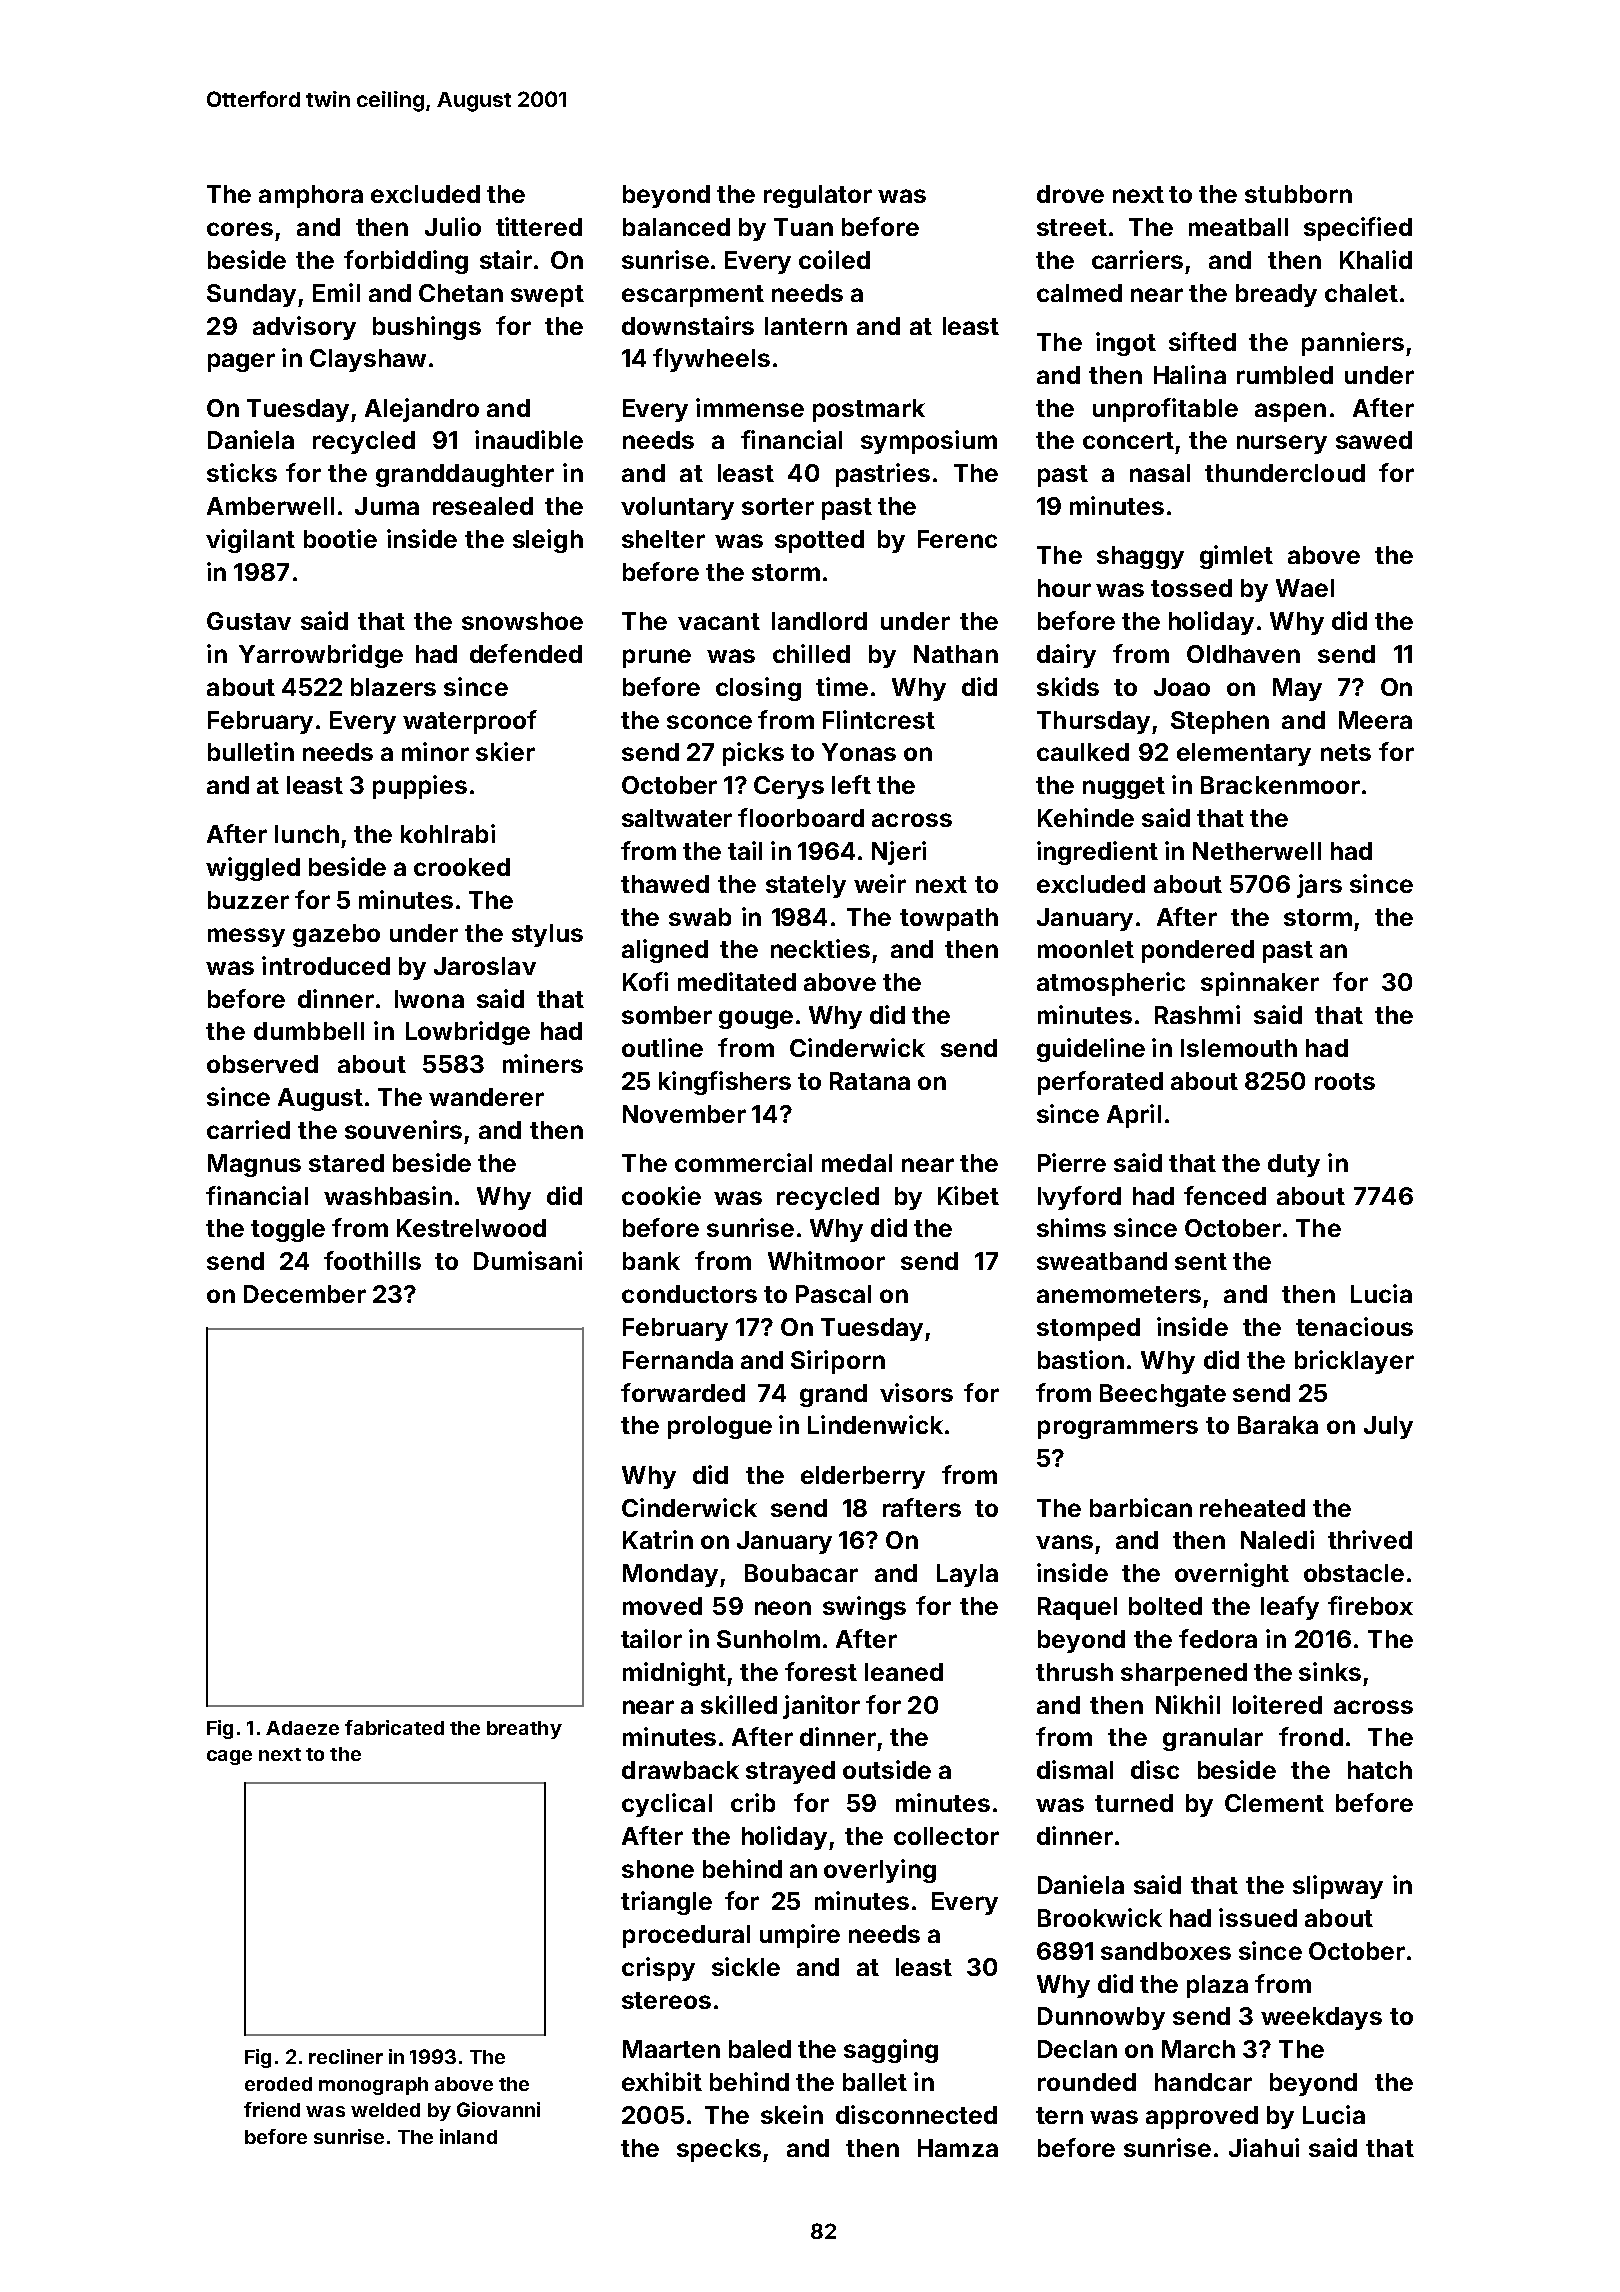 The width and height of the screenshot is (1620, 2292). Describe the element at coordinates (1277, 1539) in the screenshot. I see `Naledi` at that location.
